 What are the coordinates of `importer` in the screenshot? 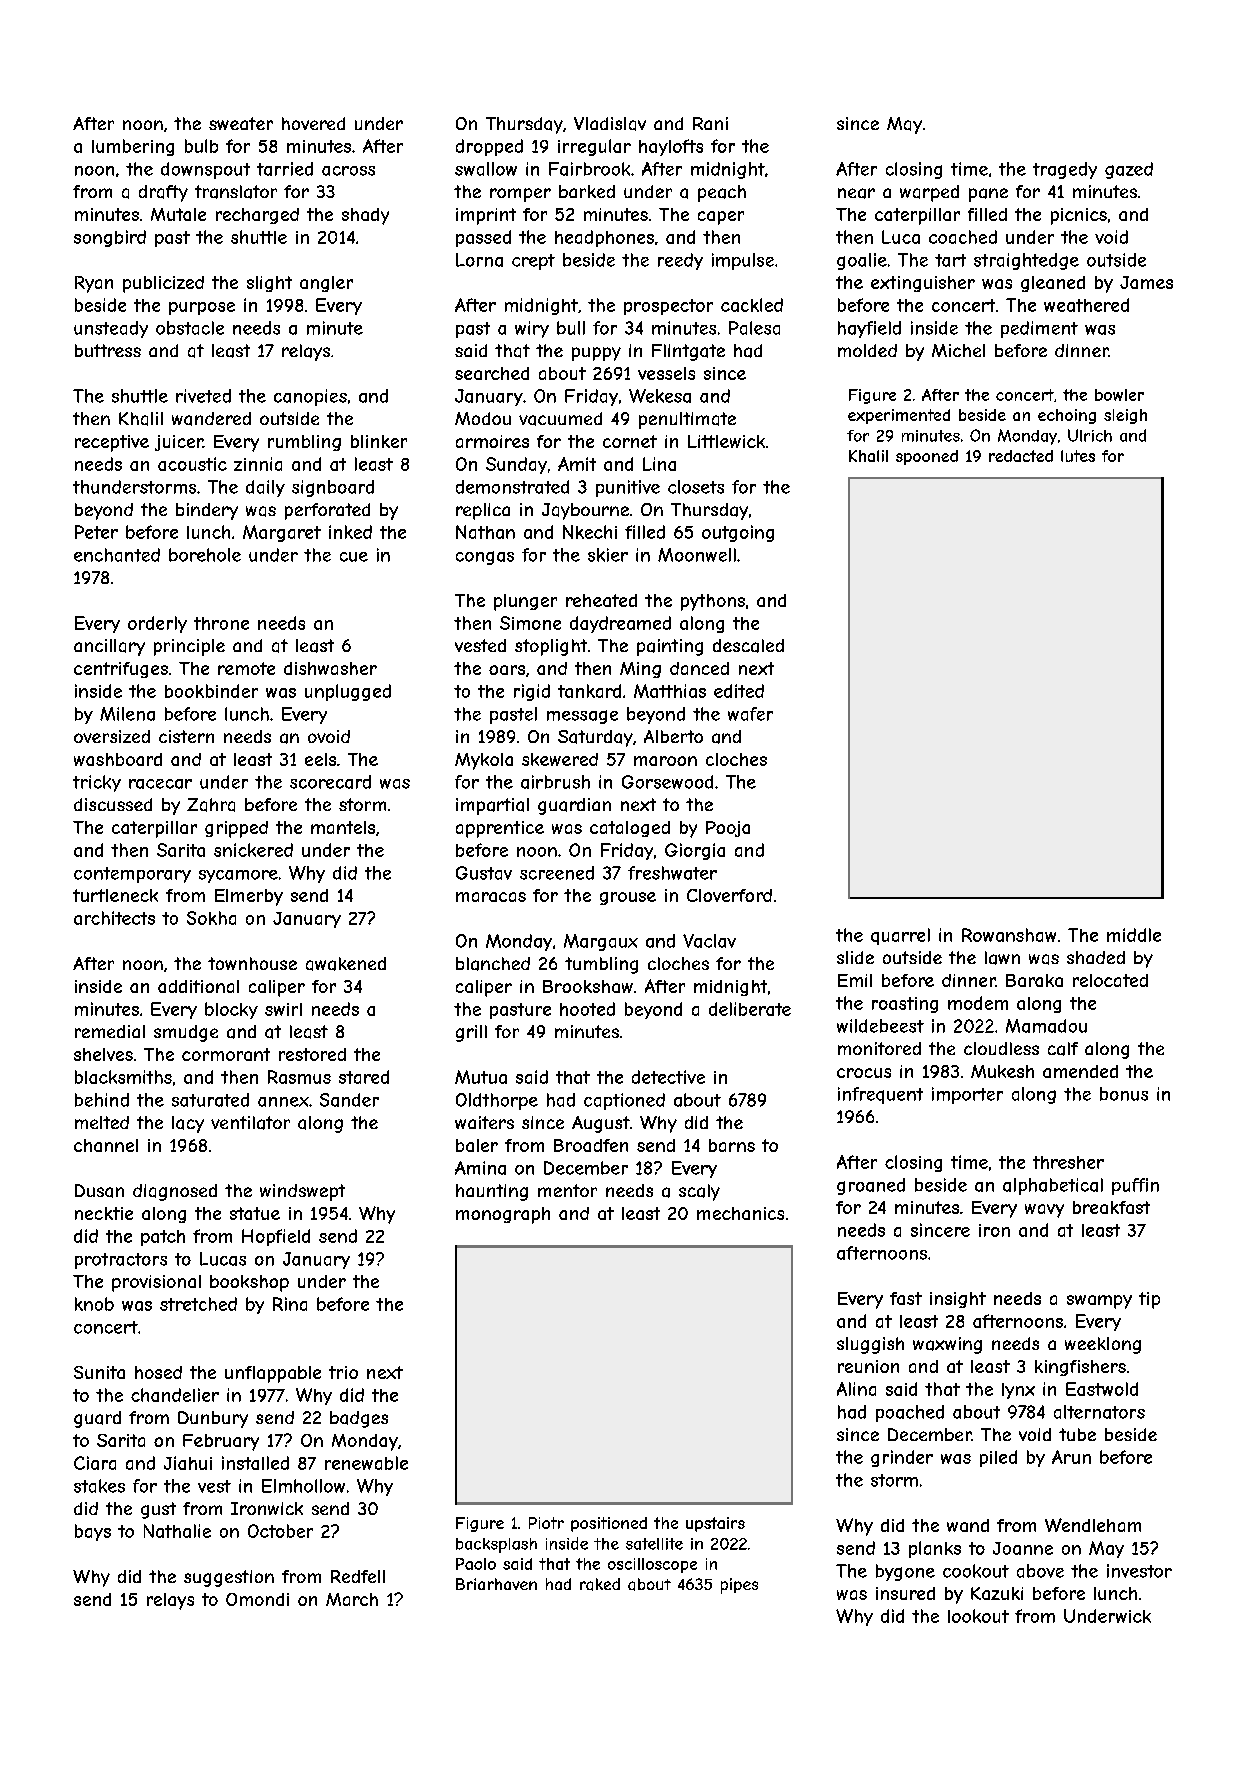 It's located at (967, 1095).
